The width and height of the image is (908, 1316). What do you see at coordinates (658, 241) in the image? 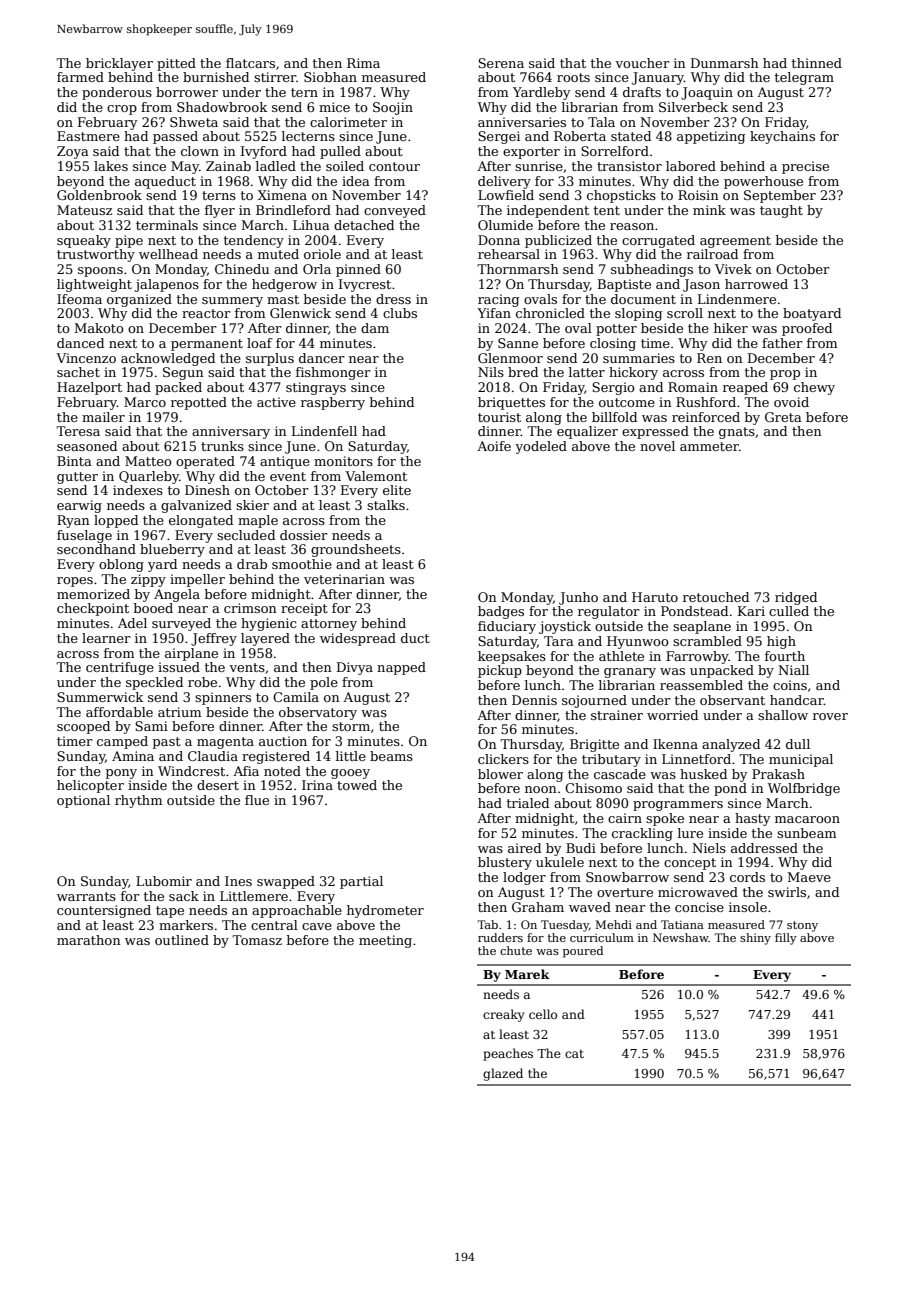
I see `corrugated` at bounding box center [658, 241].
